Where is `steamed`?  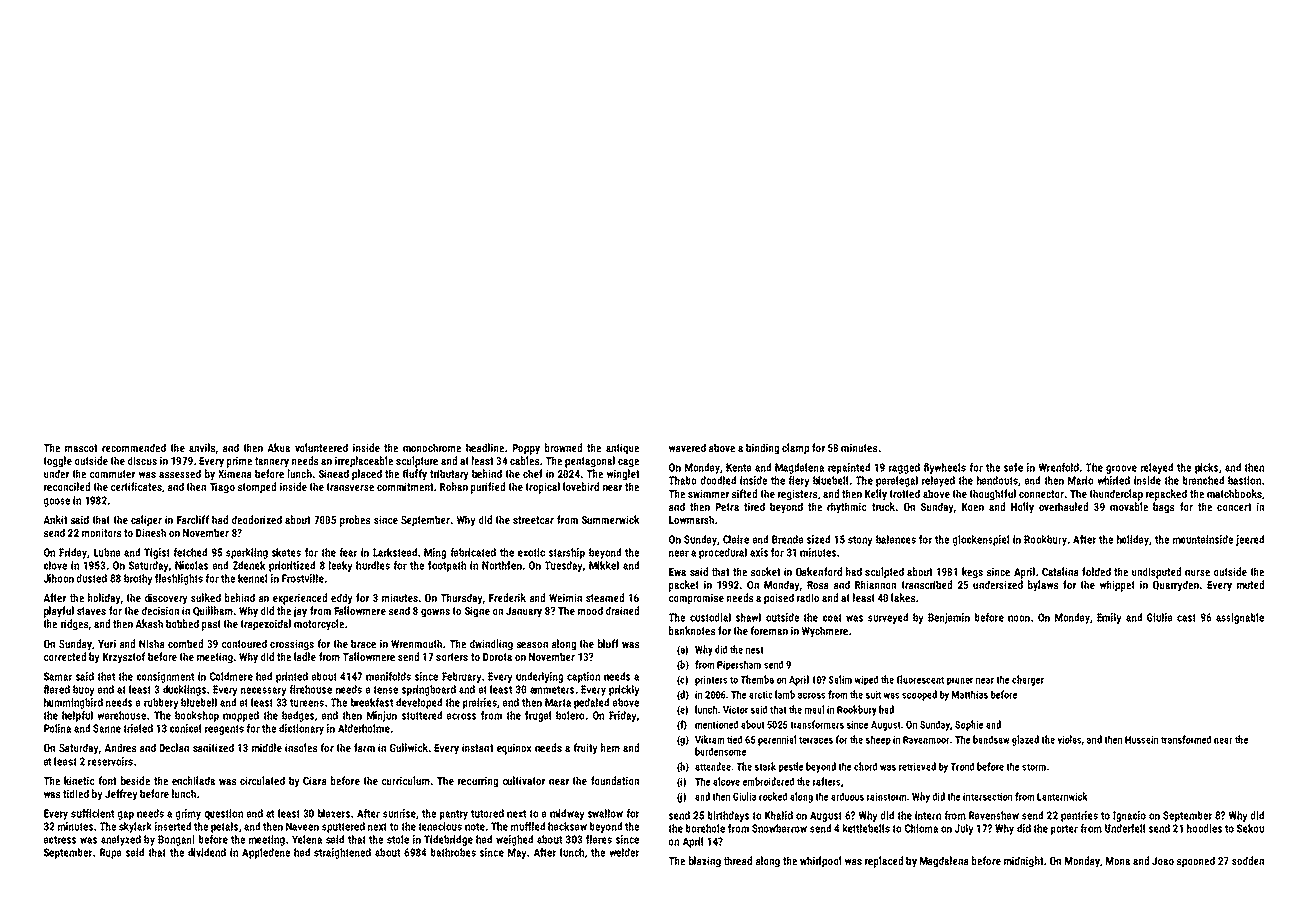 steamed is located at coordinates (605, 597).
